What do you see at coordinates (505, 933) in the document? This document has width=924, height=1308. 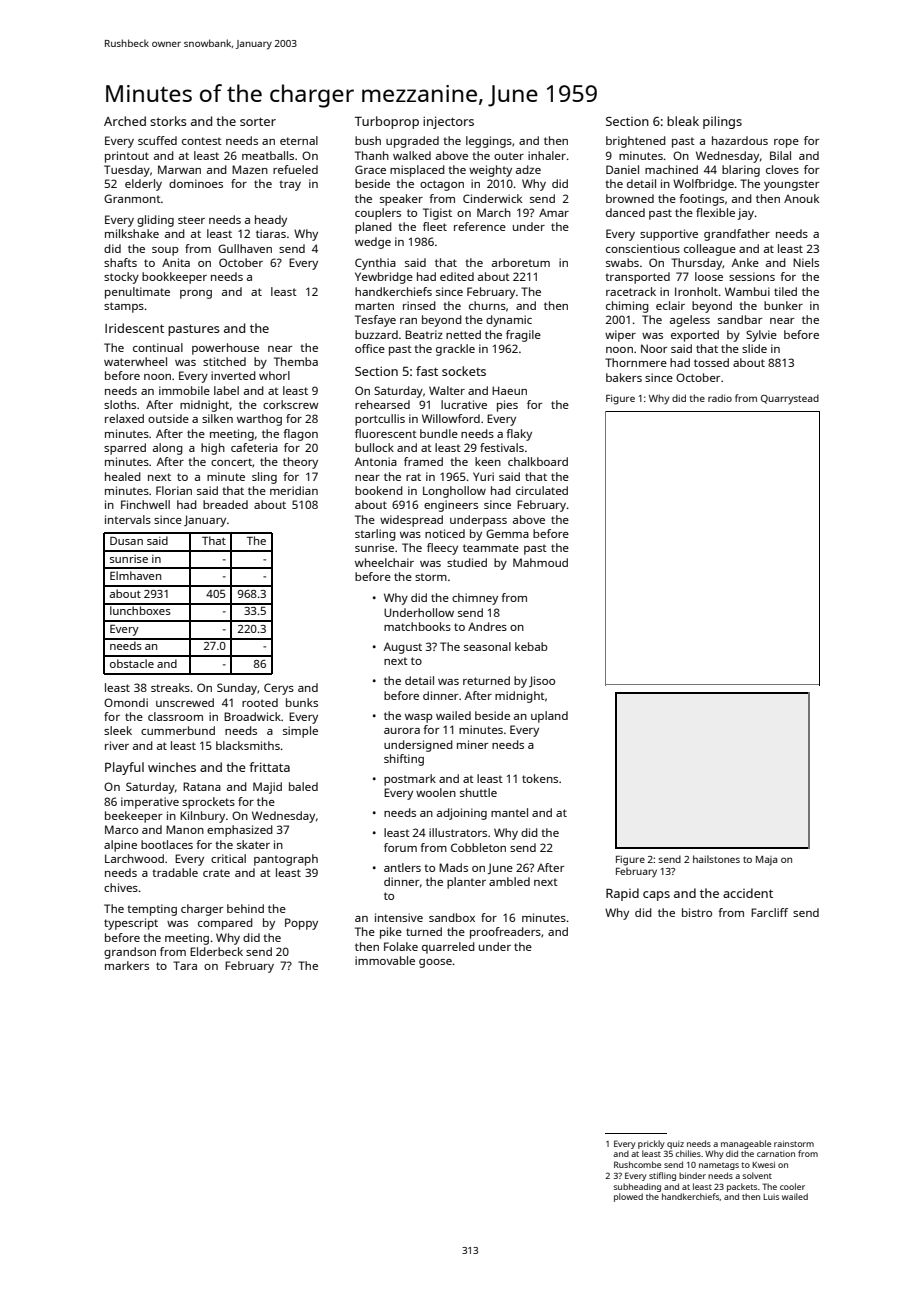 I see `proofreaders` at bounding box center [505, 933].
